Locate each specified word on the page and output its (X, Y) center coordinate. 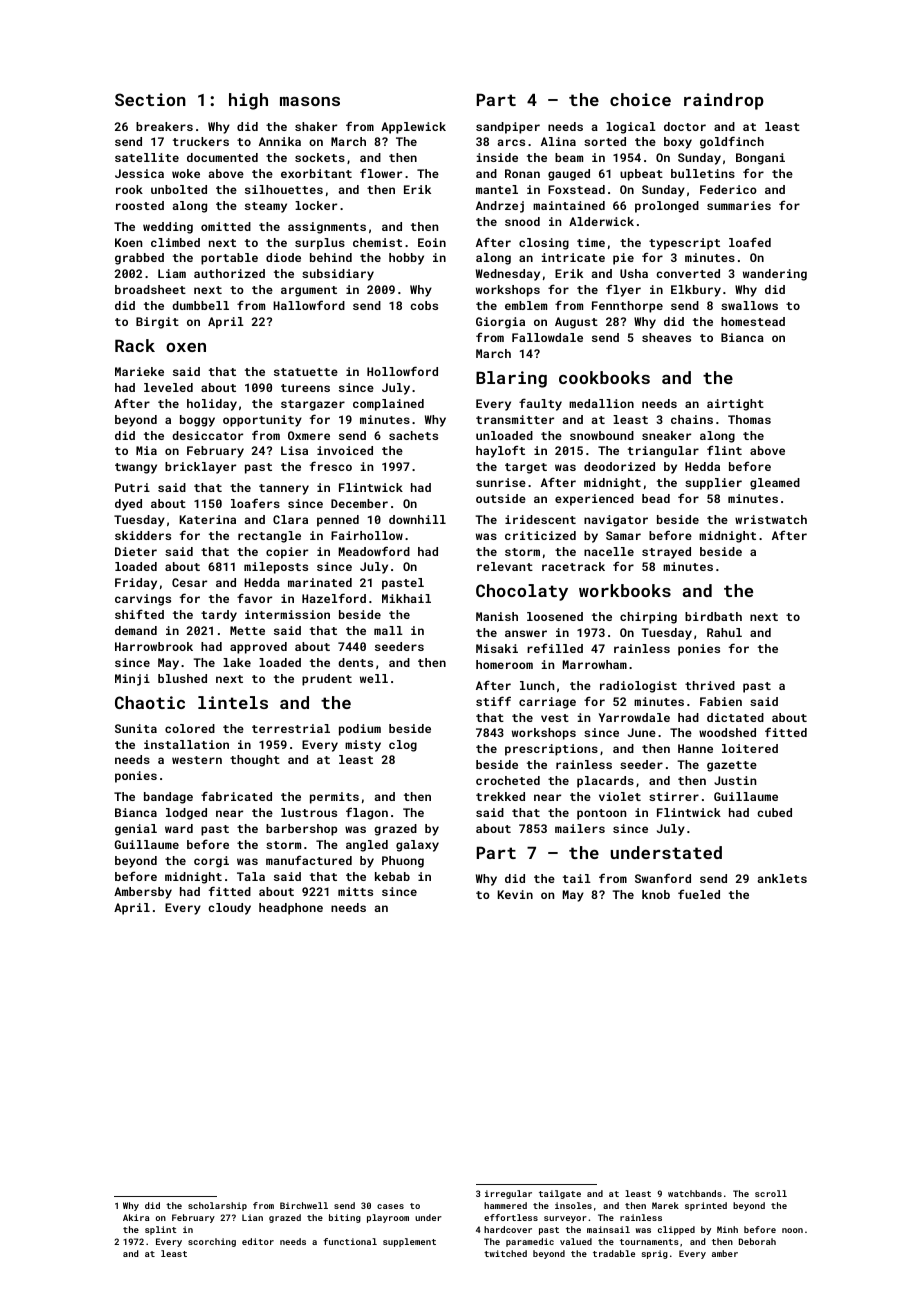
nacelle (609, 551)
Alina (558, 141)
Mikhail (406, 598)
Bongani (760, 159)
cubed (774, 812)
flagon (367, 813)
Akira (136, 1217)
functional (350, 1241)
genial (136, 830)
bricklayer (200, 468)
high (248, 101)
